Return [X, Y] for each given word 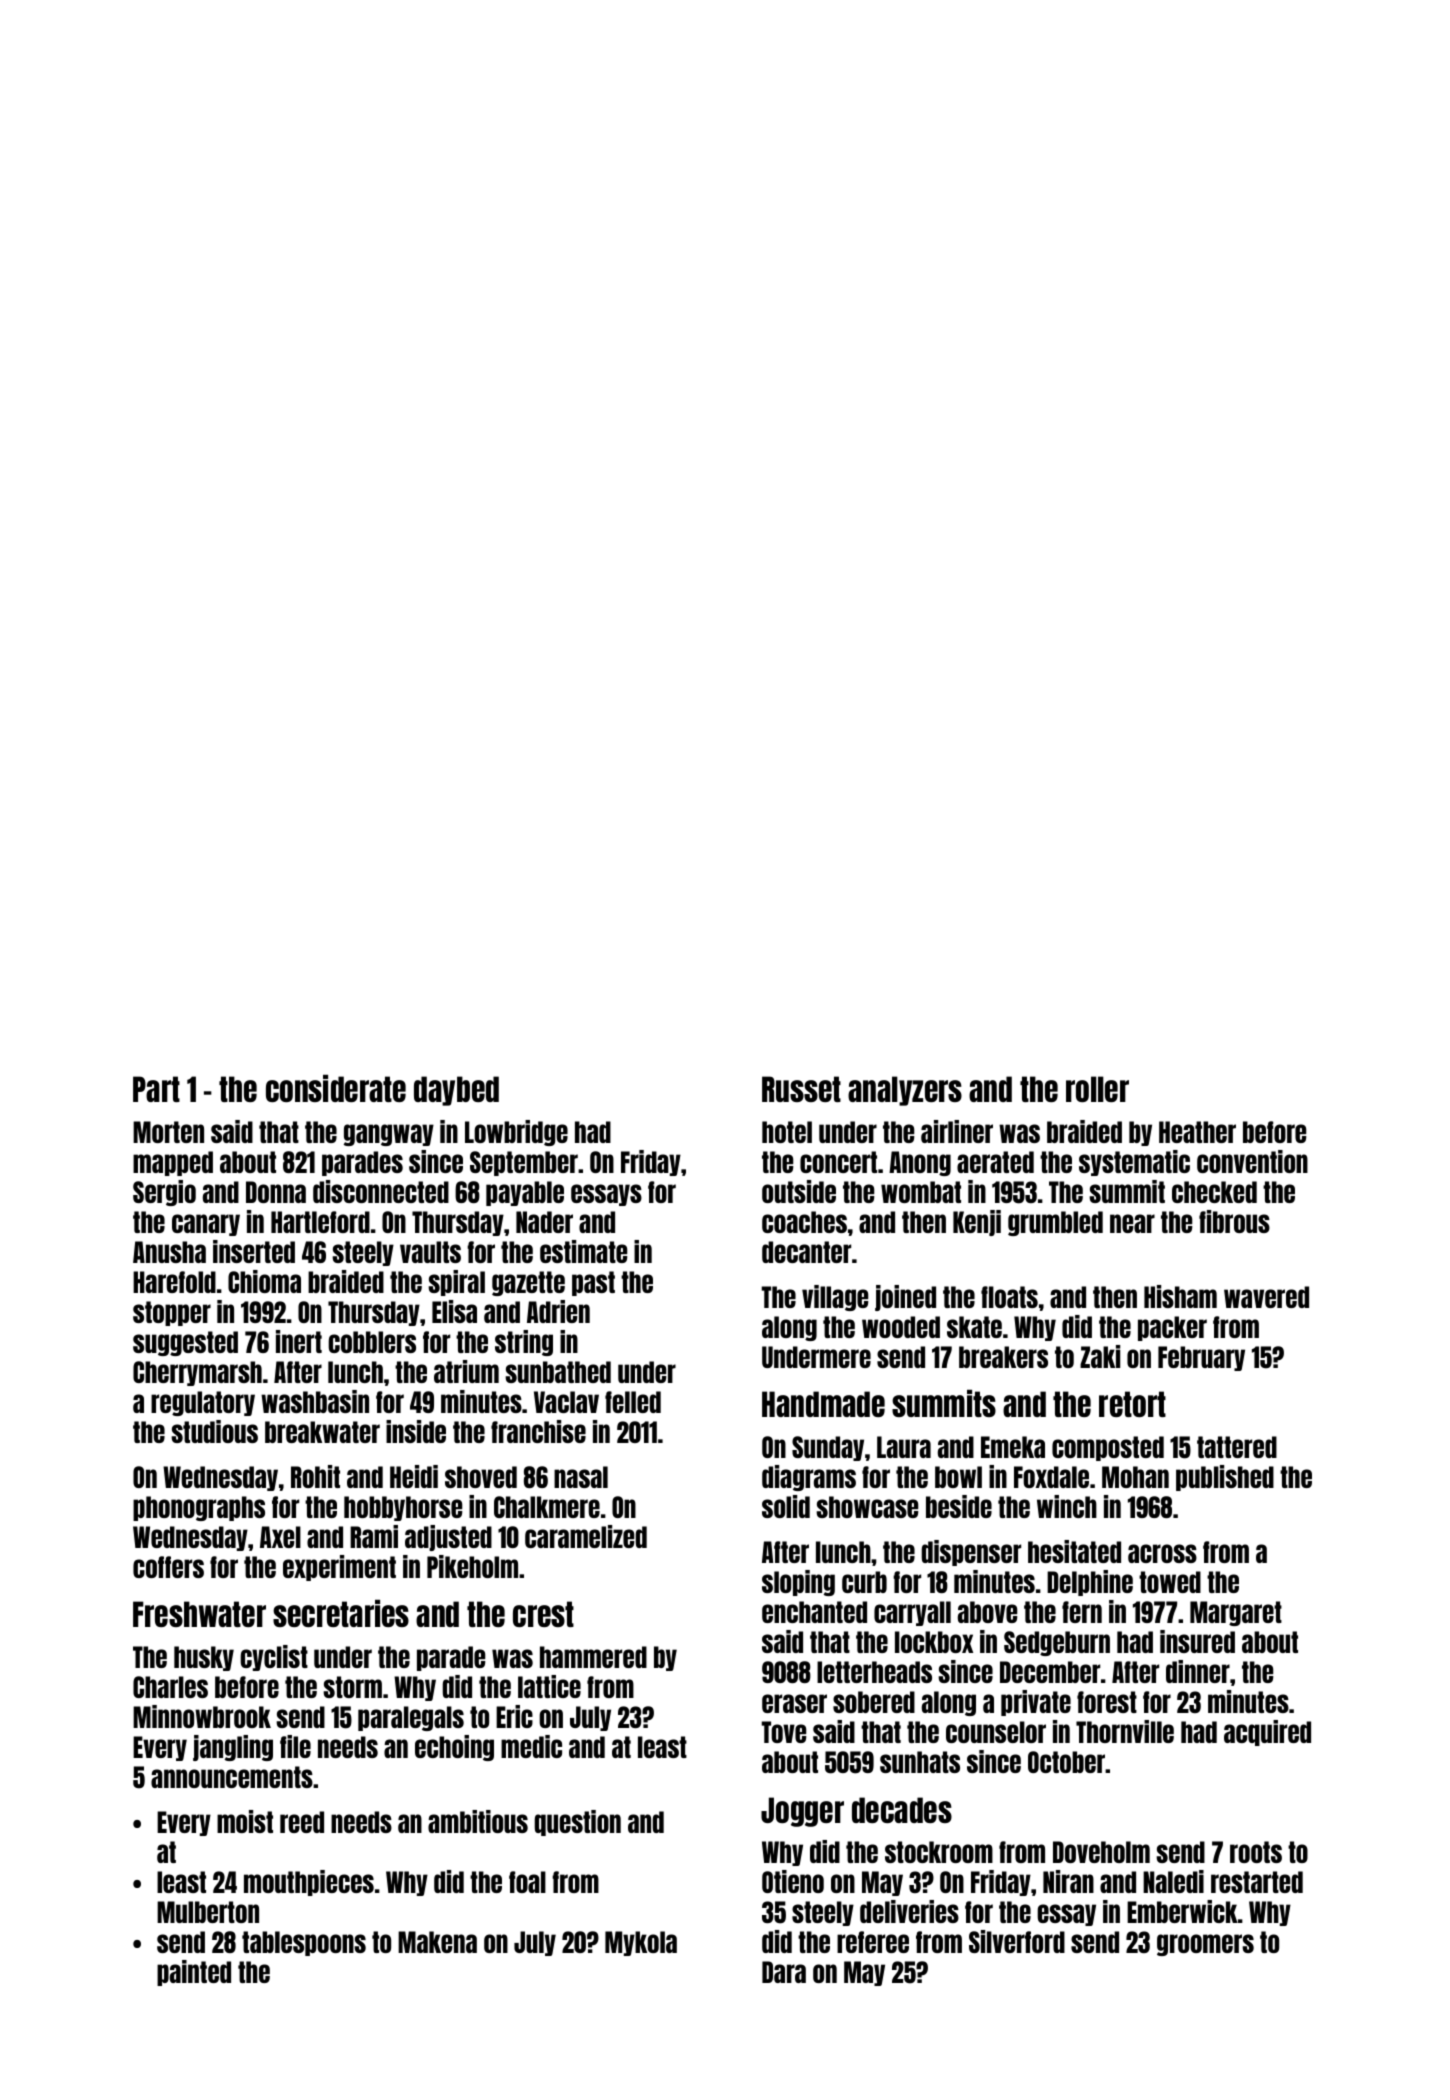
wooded [901, 1327]
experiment [339, 1568]
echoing [454, 1748]
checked [1214, 1192]
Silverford [1017, 1941]
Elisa [454, 1311]
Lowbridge [516, 1133]
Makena [437, 1942]
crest [543, 1614]
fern [1082, 1612]
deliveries [909, 1911]
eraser [794, 1703]
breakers [1003, 1357]
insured [1197, 1641]
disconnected [381, 1191]
